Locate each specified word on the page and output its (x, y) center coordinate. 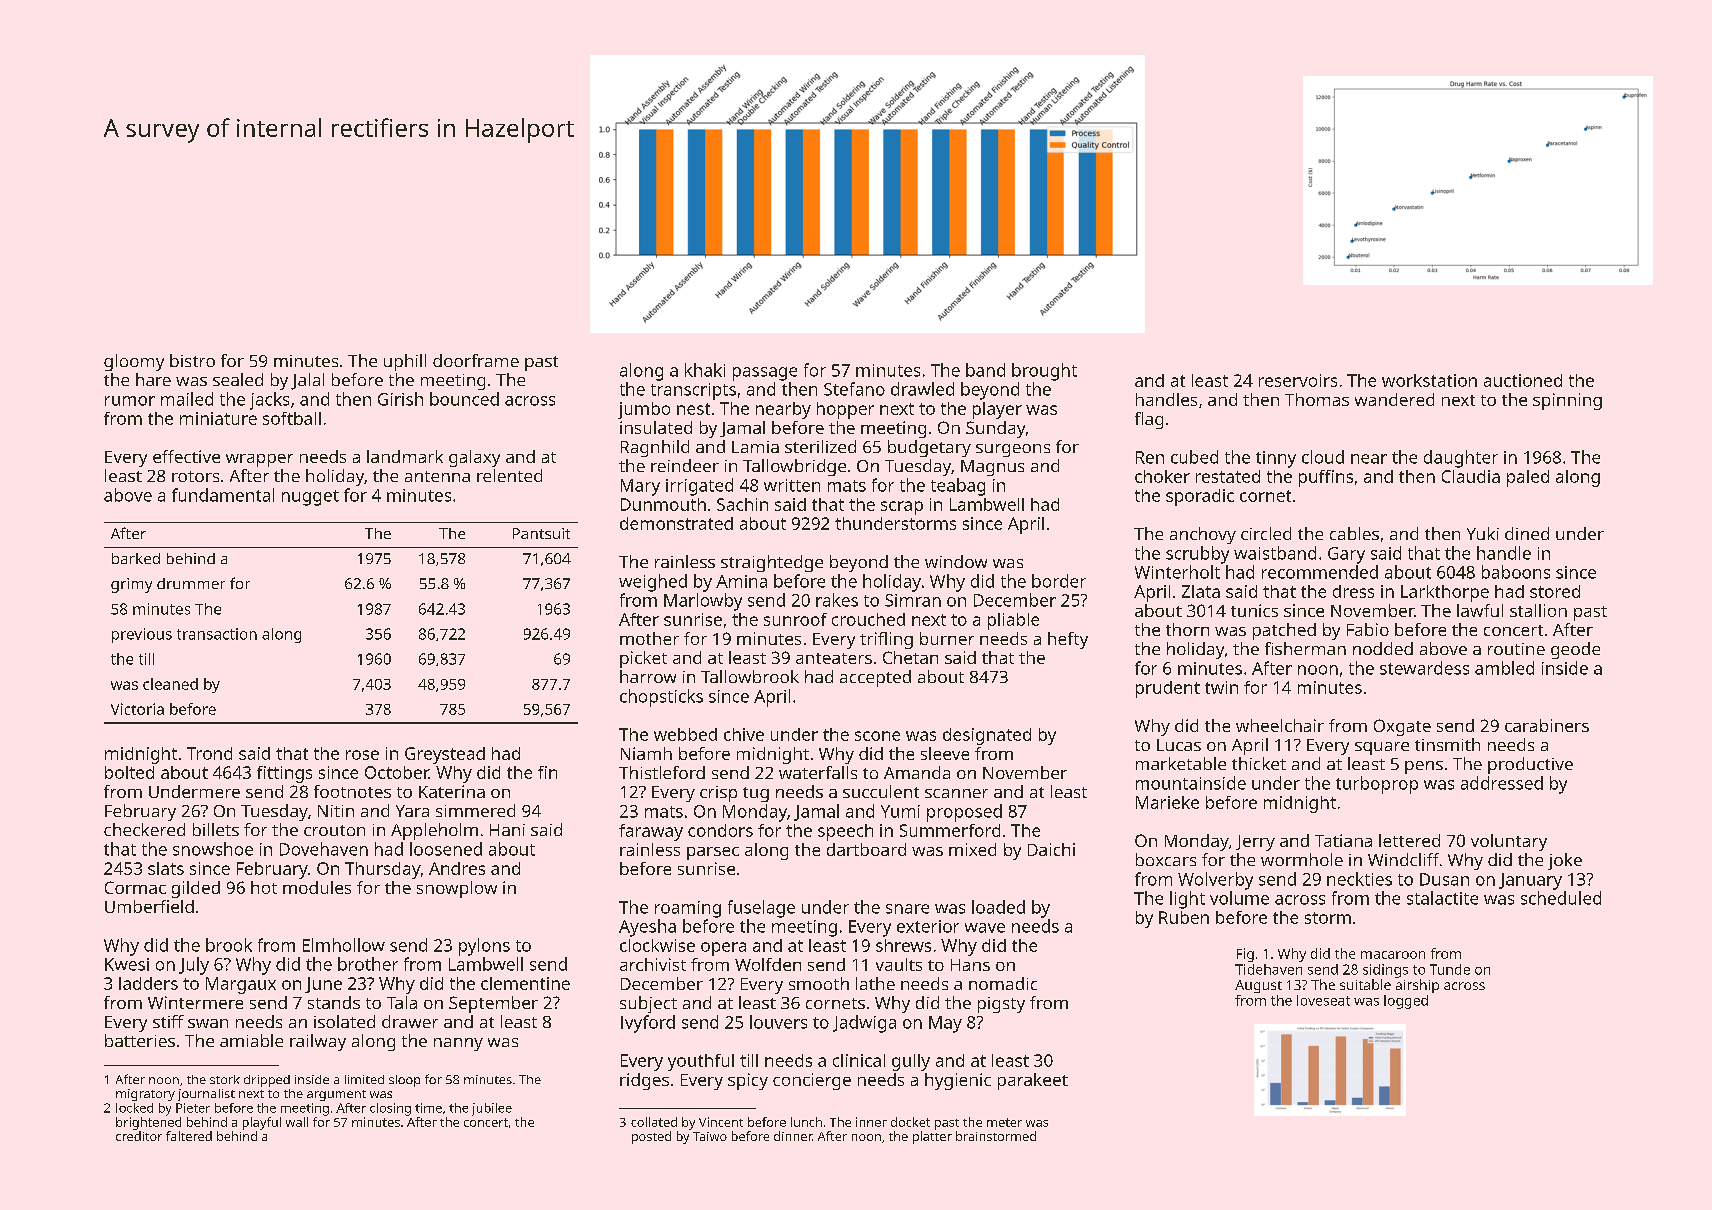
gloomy (134, 362)
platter (932, 1137)
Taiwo (710, 1136)
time (428, 1108)
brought (1044, 372)
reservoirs (1298, 380)
